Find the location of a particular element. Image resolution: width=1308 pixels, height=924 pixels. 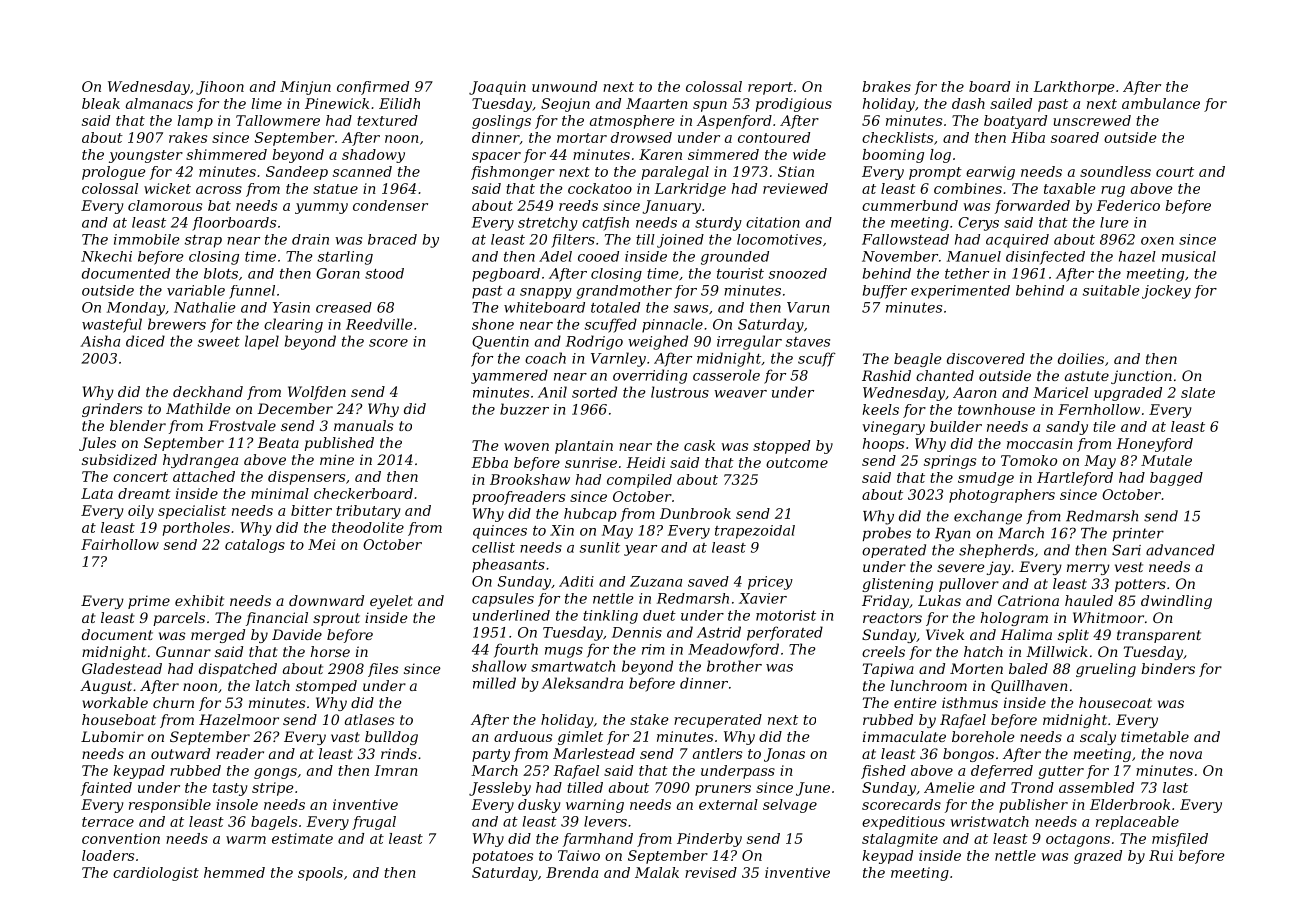

advanced is located at coordinates (1180, 550).
